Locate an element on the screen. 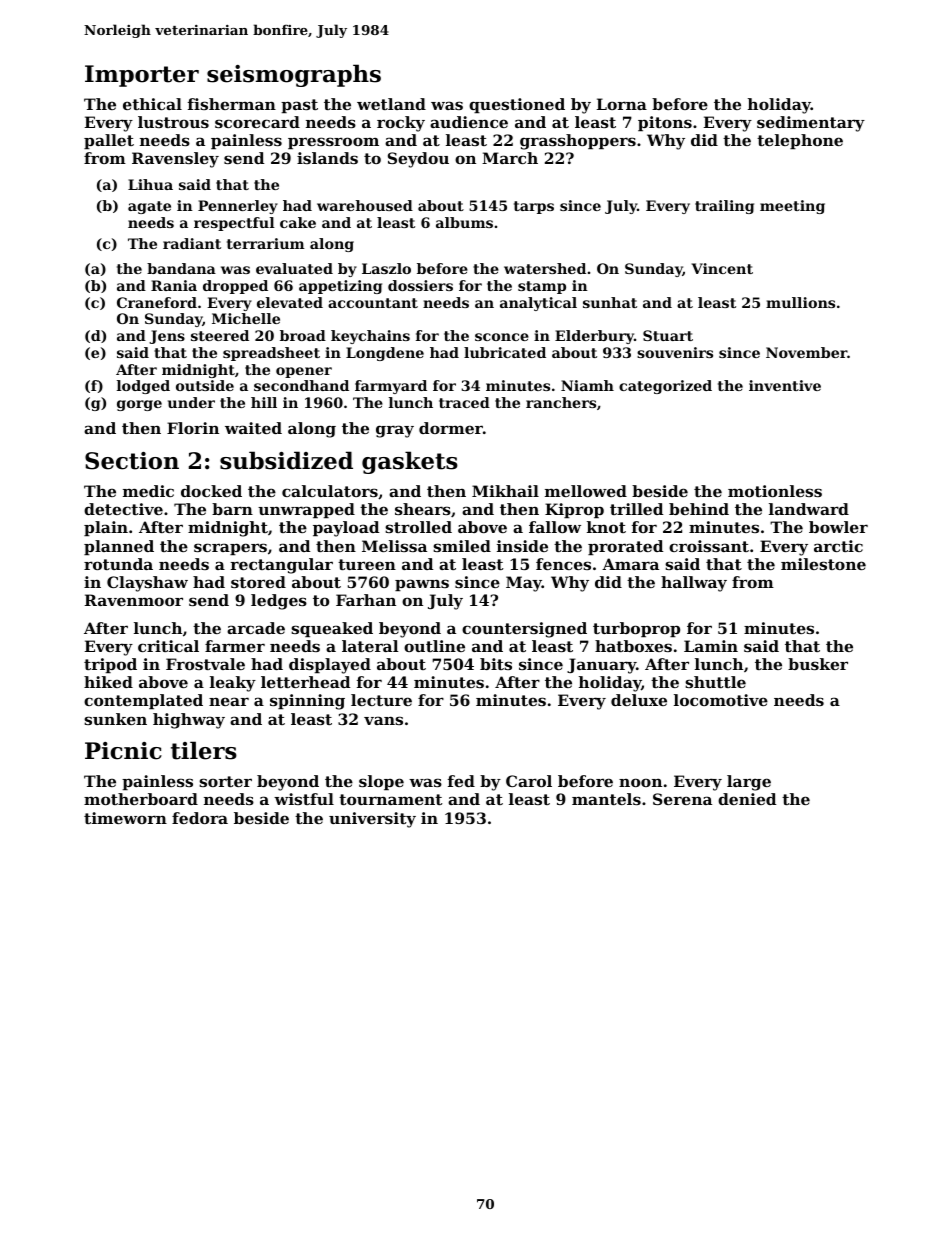 The width and height of the screenshot is (952, 1233). meeting is located at coordinates (792, 207).
